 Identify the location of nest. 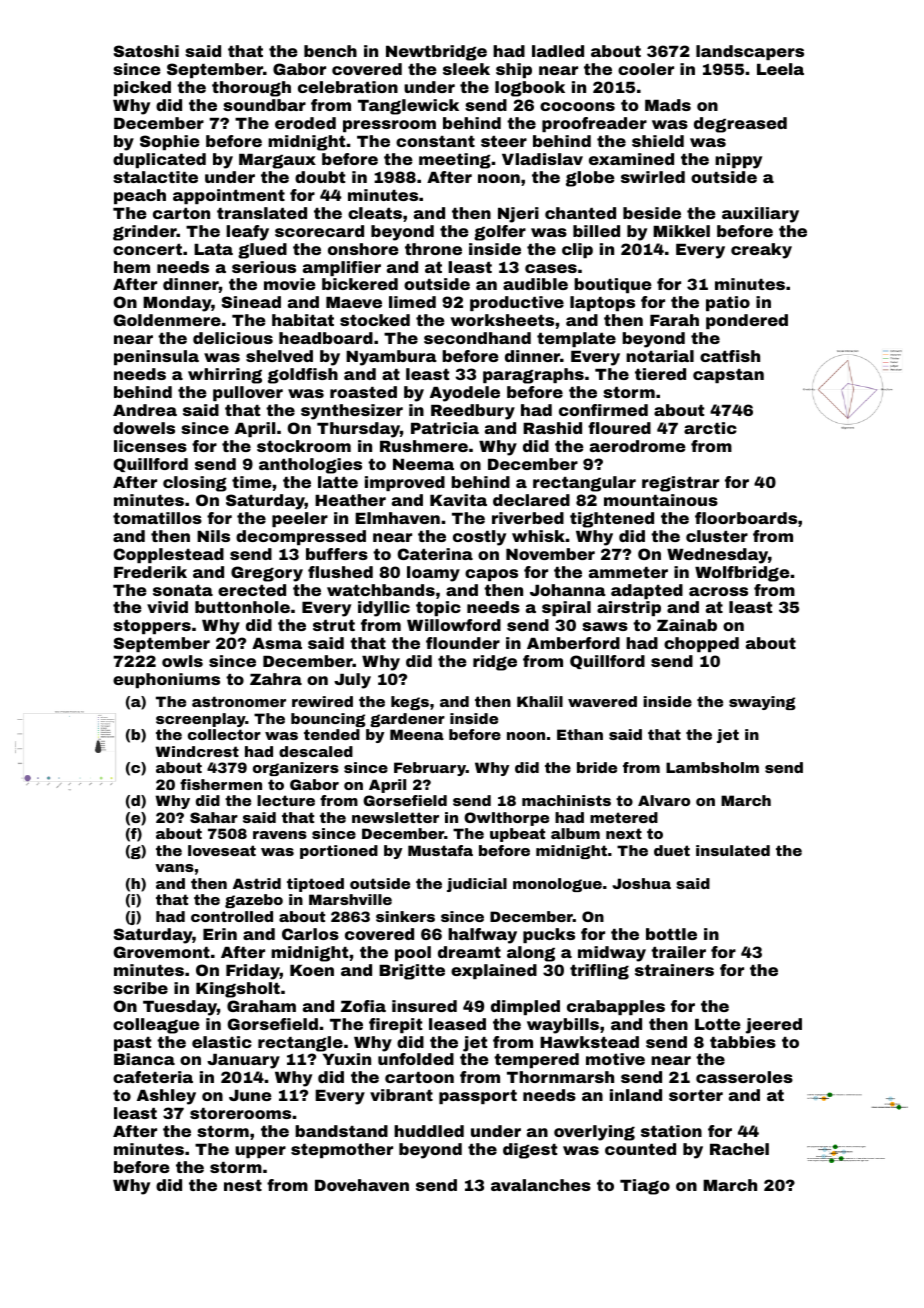
(243, 1185).
